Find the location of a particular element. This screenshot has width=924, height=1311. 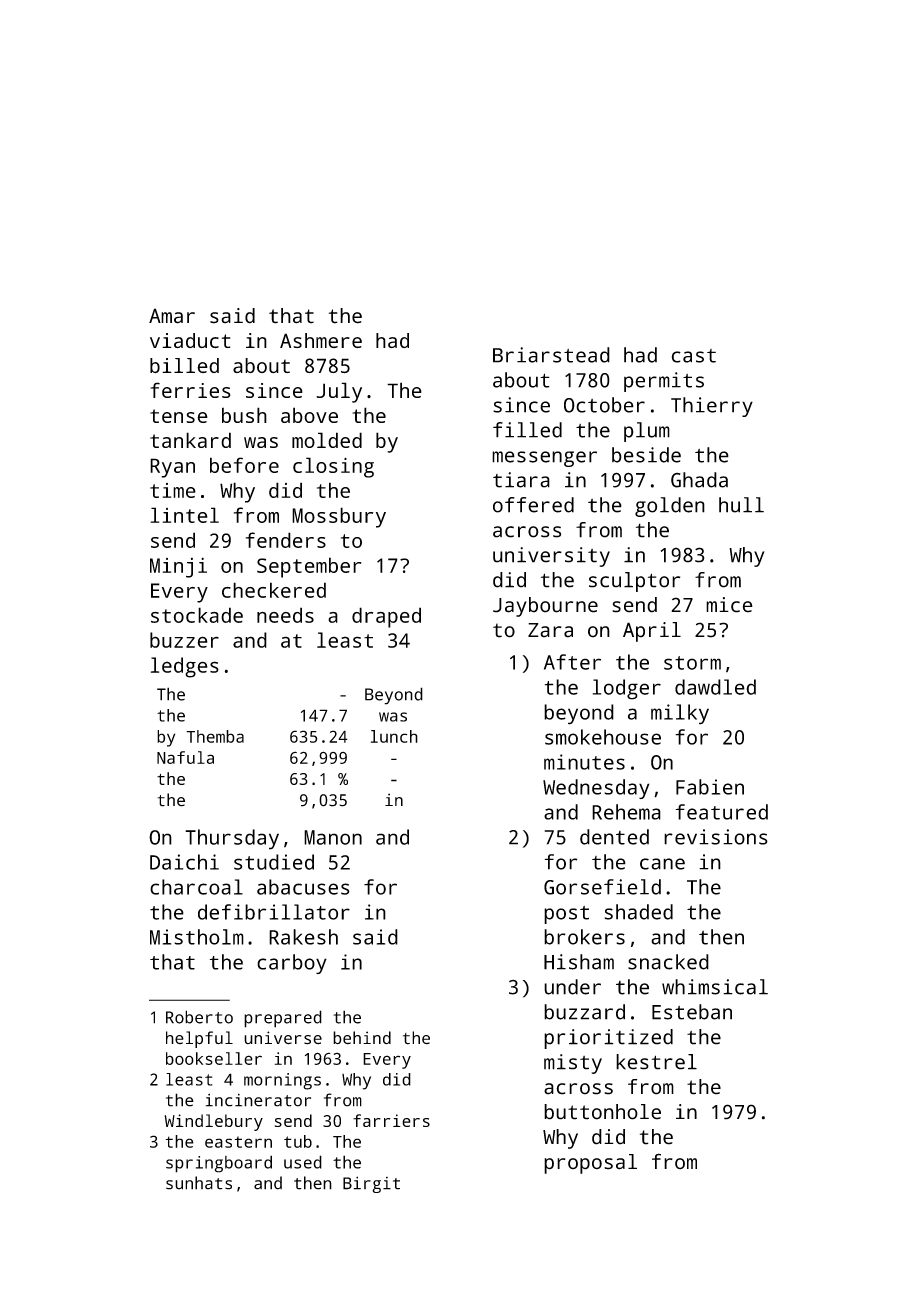

Amar is located at coordinates (172, 316).
